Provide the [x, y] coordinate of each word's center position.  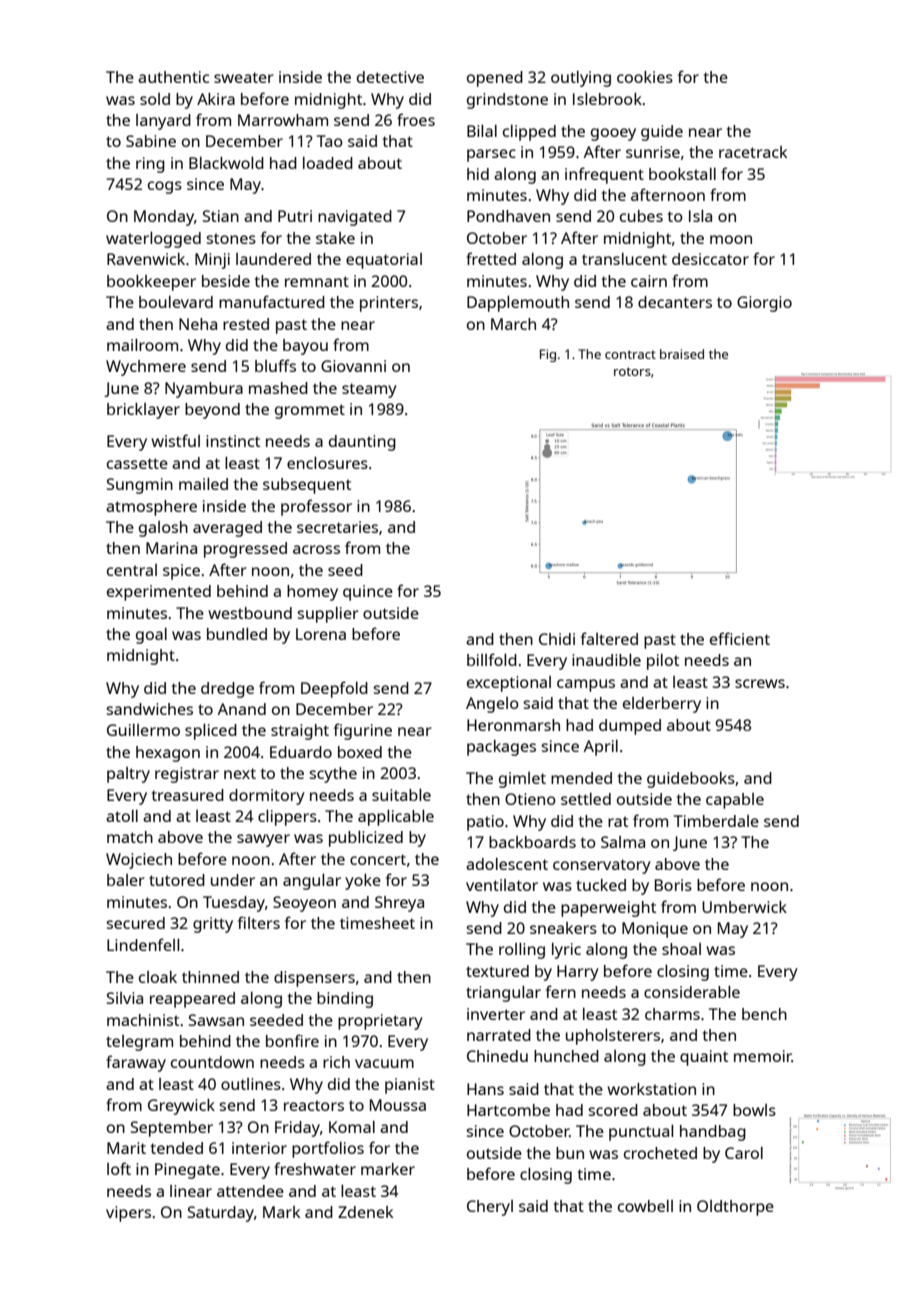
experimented [159, 593]
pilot [663, 662]
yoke [363, 882]
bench [764, 1014]
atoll [122, 816]
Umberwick [744, 907]
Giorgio [764, 304]
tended [177, 1148]
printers [389, 304]
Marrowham [283, 120]
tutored [177, 880]
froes [416, 119]
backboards [532, 842]
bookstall [682, 174]
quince [368, 593]
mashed [278, 388]
